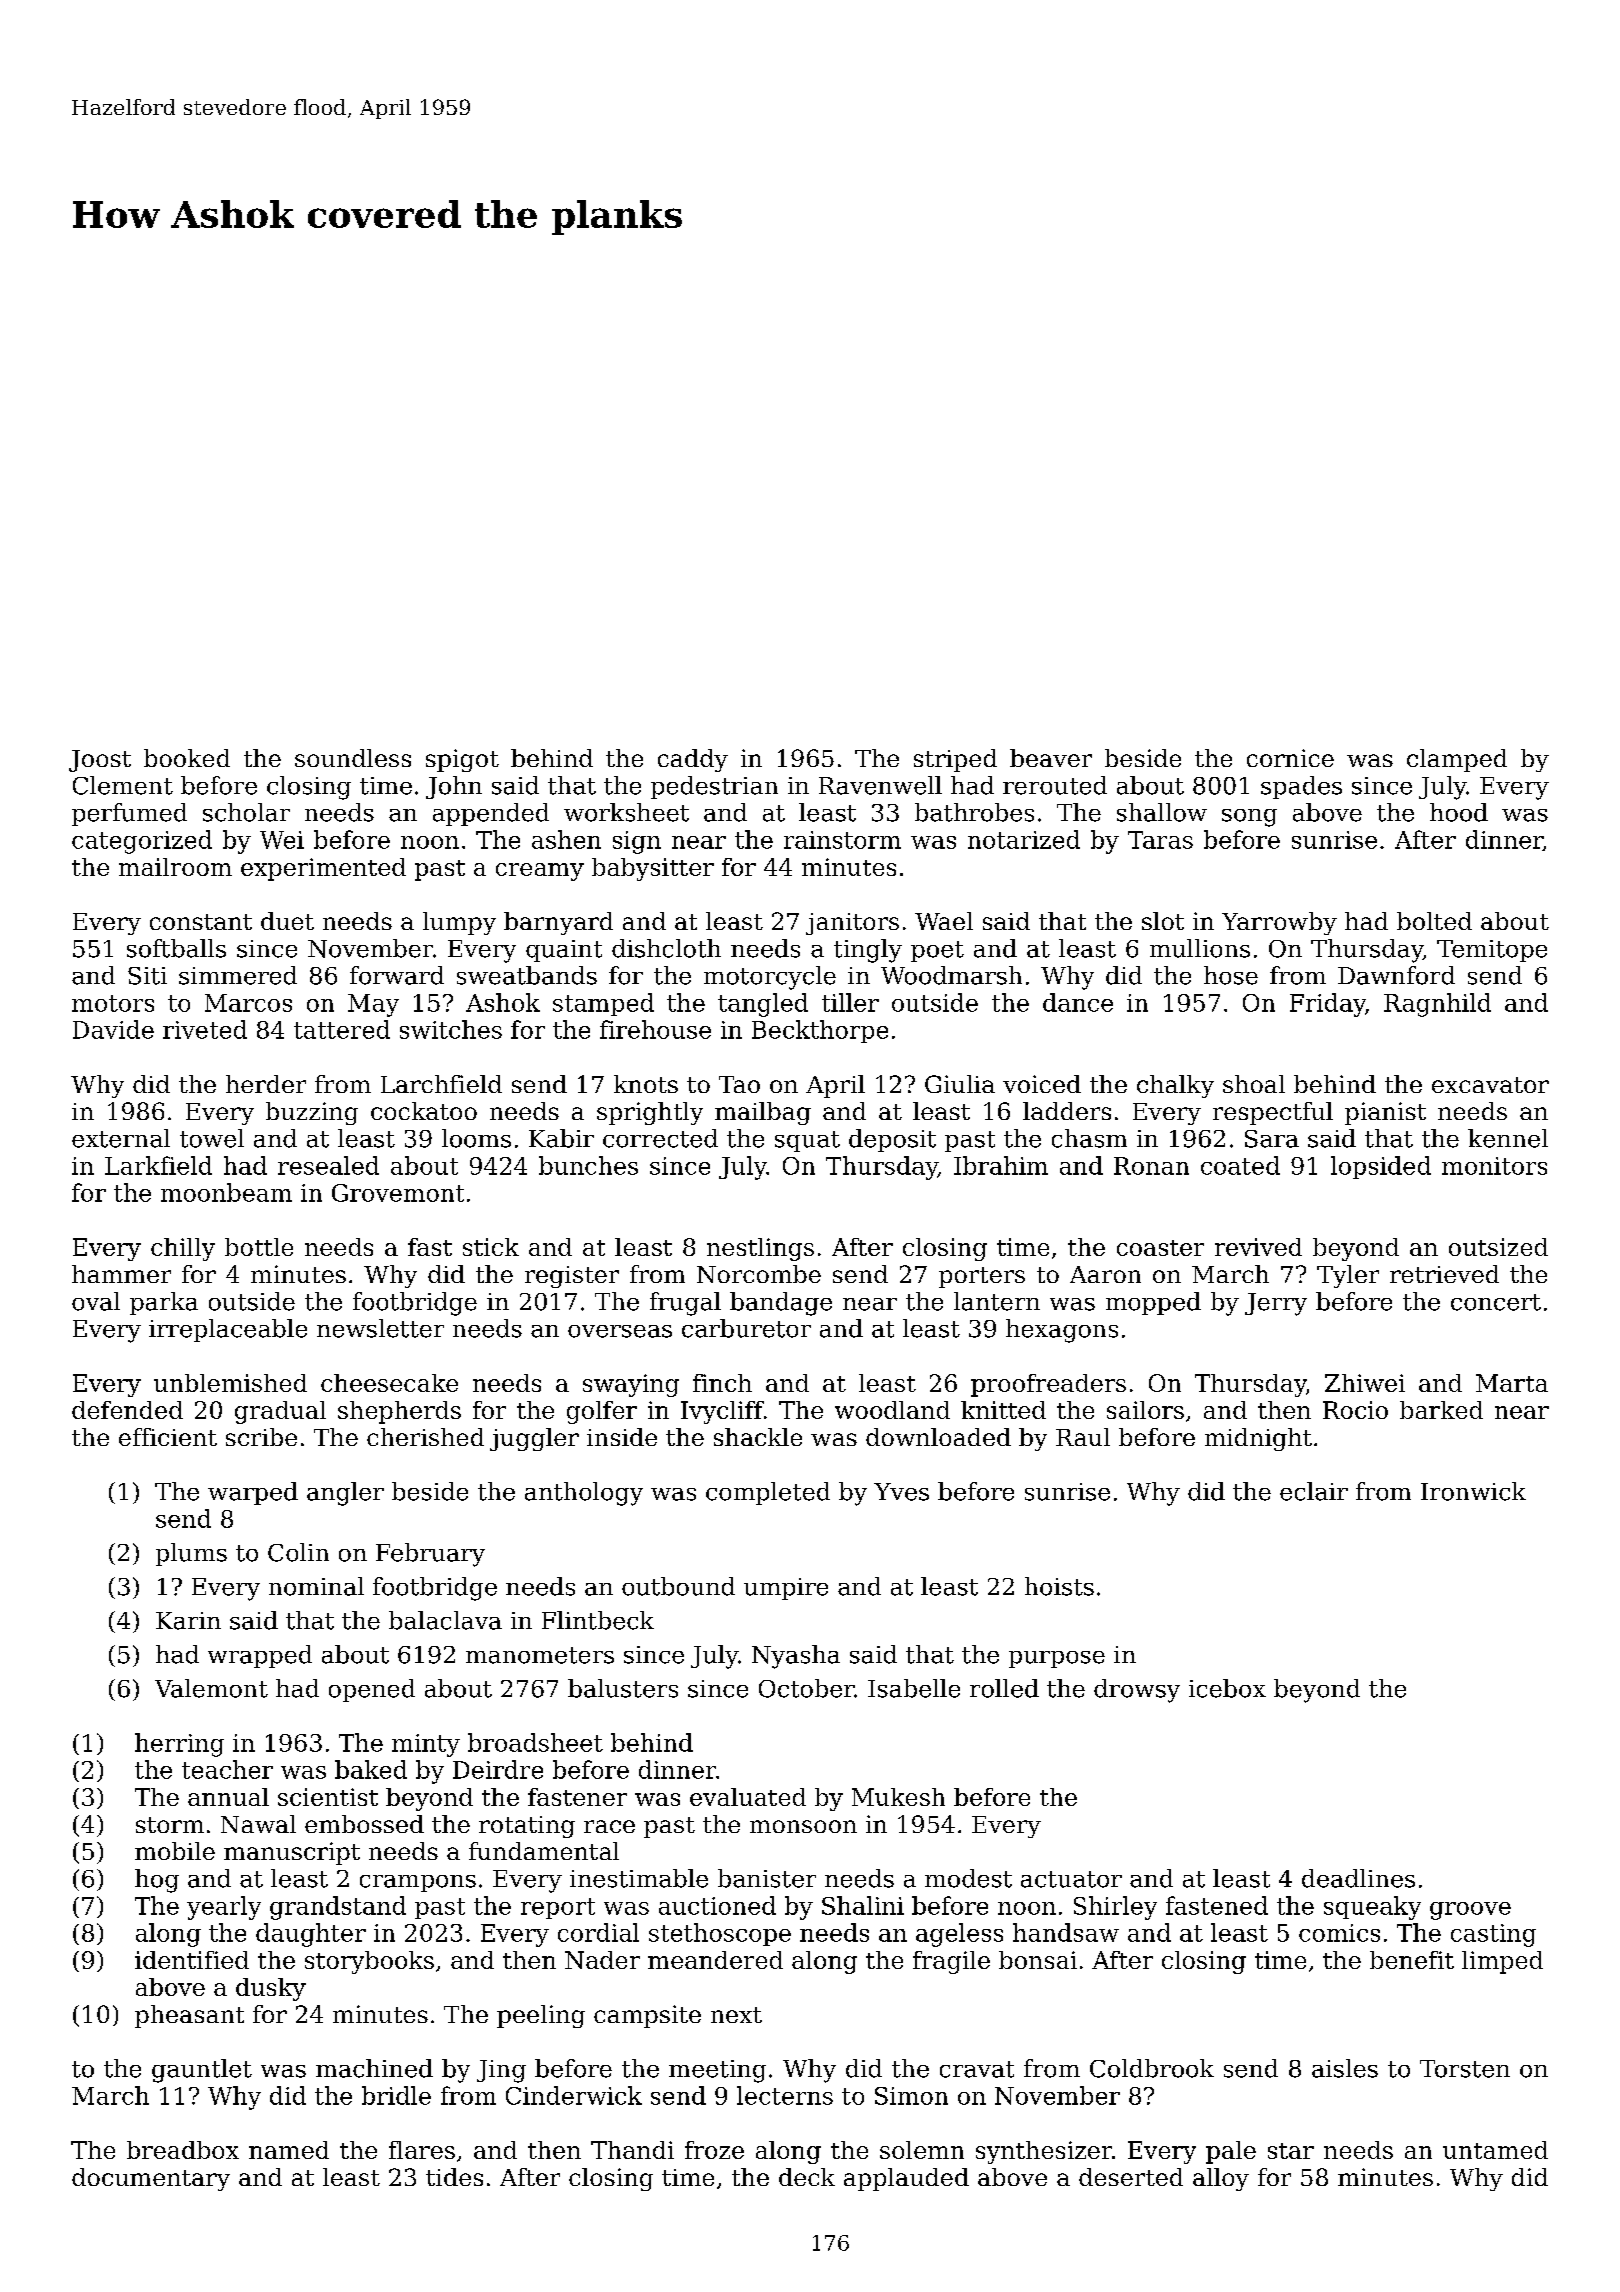  What do you see at coordinates (937, 951) in the screenshot?
I see `poet` at bounding box center [937, 951].
